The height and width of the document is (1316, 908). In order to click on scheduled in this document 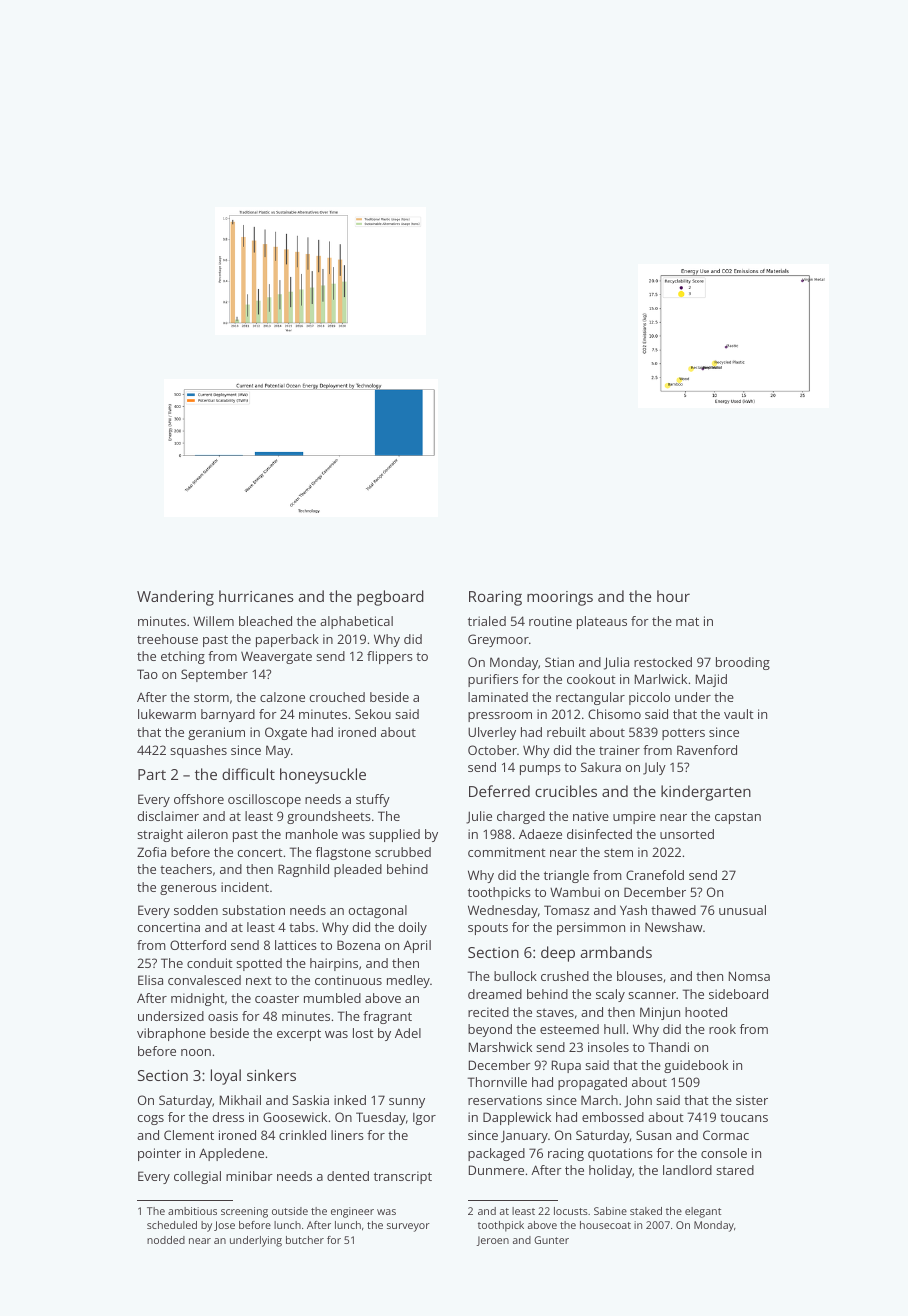, I will do `click(172, 1225)`.
